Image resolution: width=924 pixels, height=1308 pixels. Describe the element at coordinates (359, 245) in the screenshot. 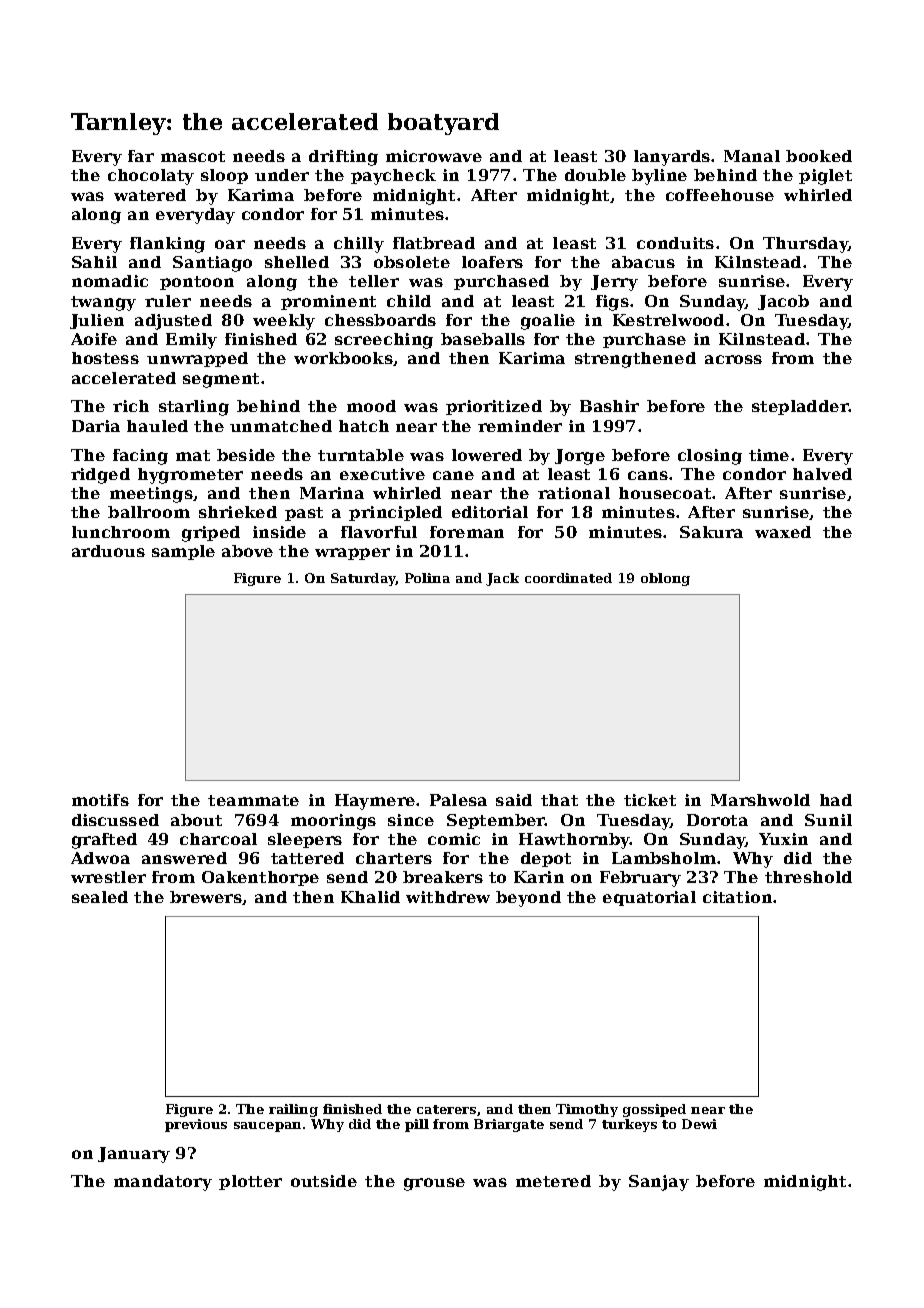

I see `chilly` at that location.
